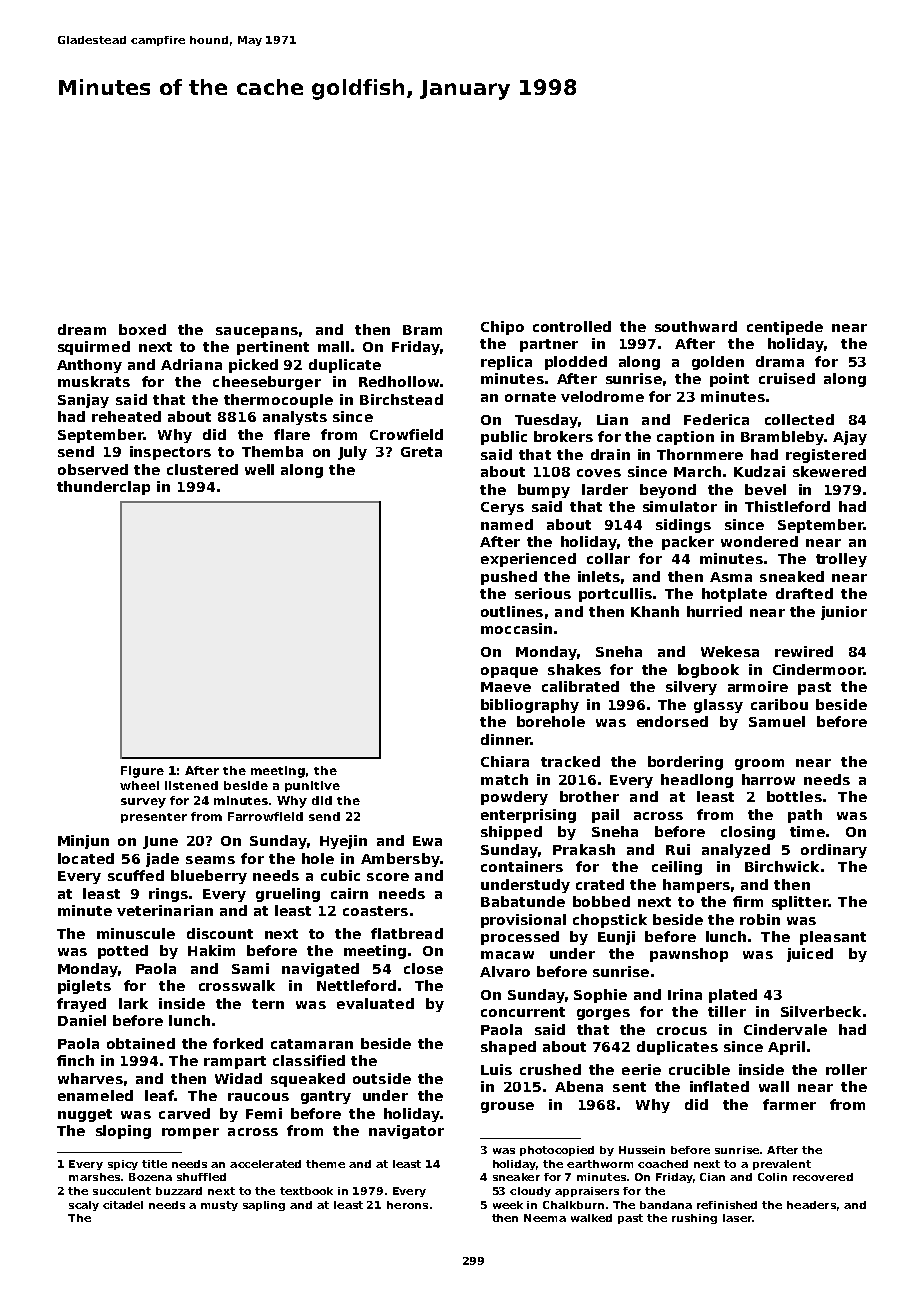 The width and height of the document is (924, 1308). I want to click on bibliography, so click(530, 706).
